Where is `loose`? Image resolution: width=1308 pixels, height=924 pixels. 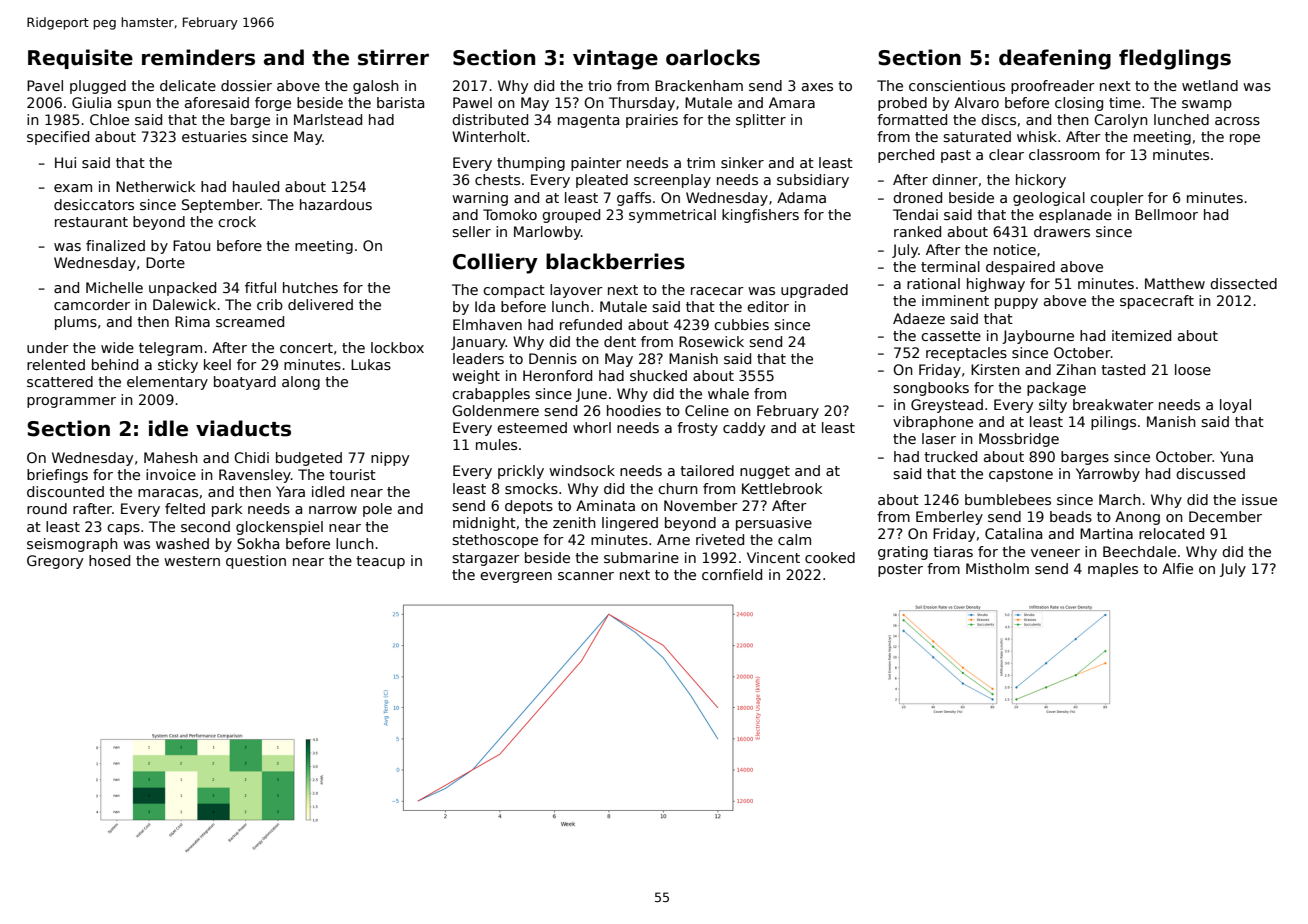 loose is located at coordinates (1193, 369).
